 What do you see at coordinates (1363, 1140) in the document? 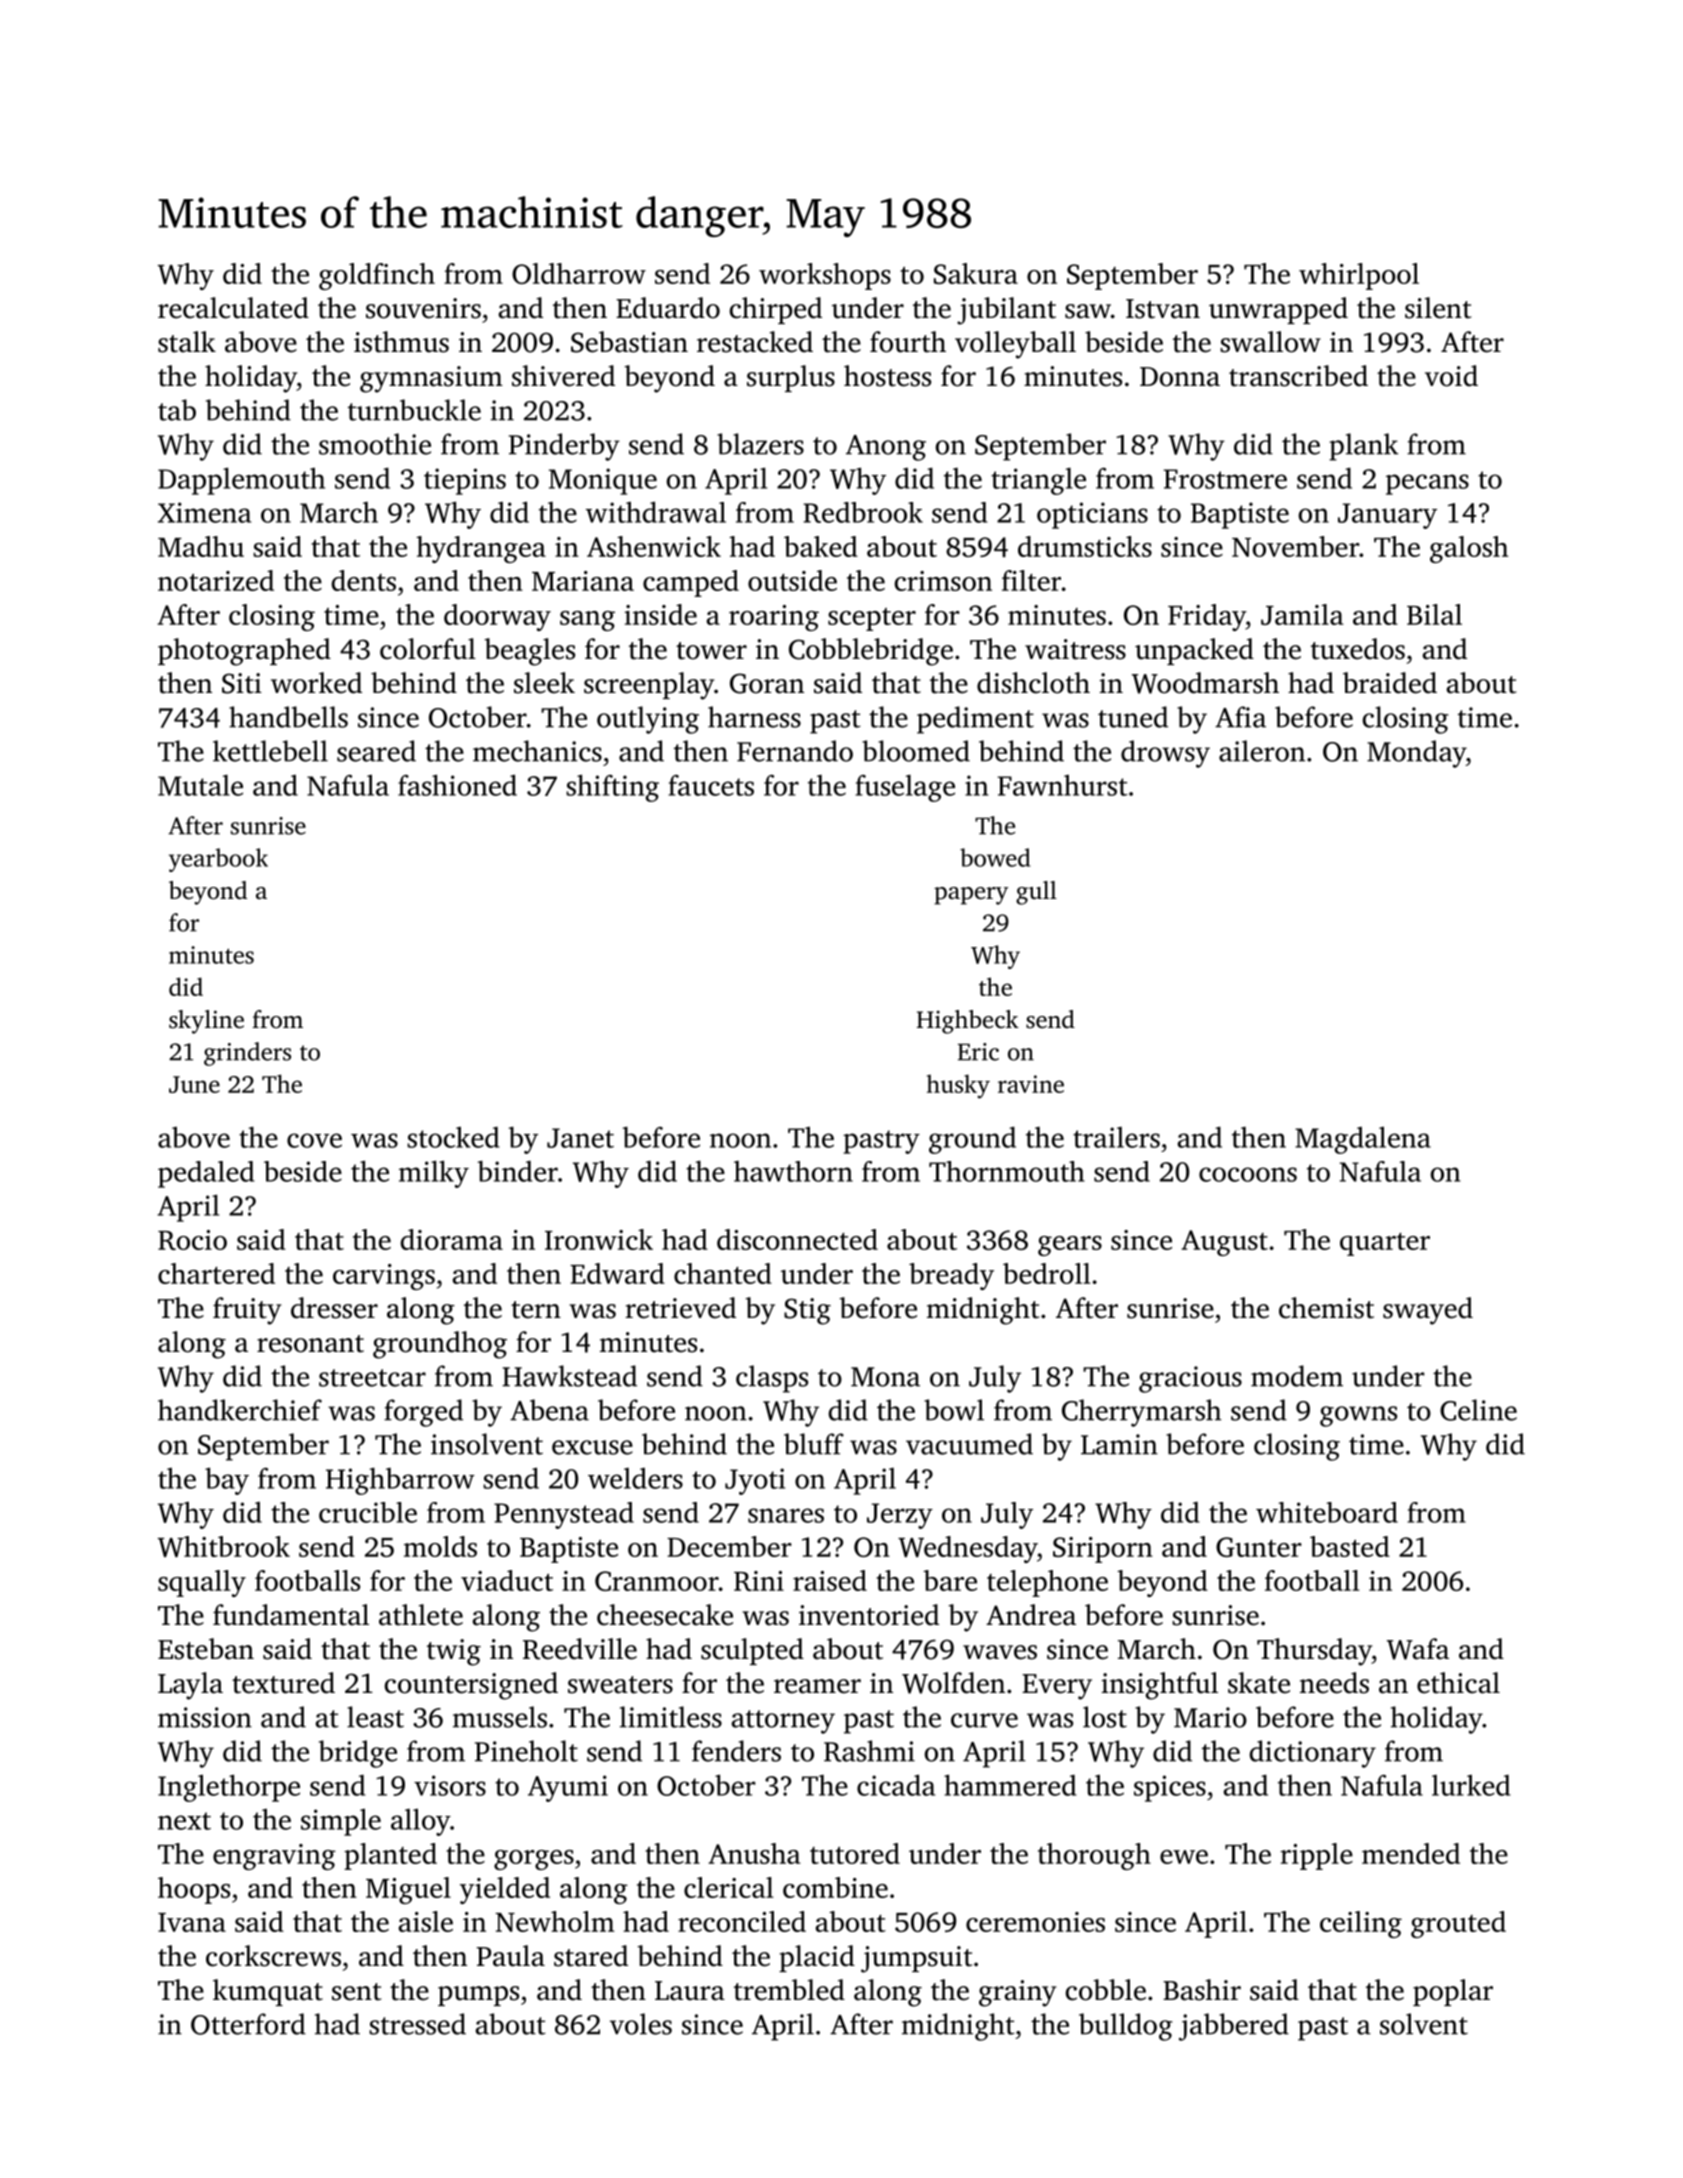
I see `Magdalena` at bounding box center [1363, 1140].
